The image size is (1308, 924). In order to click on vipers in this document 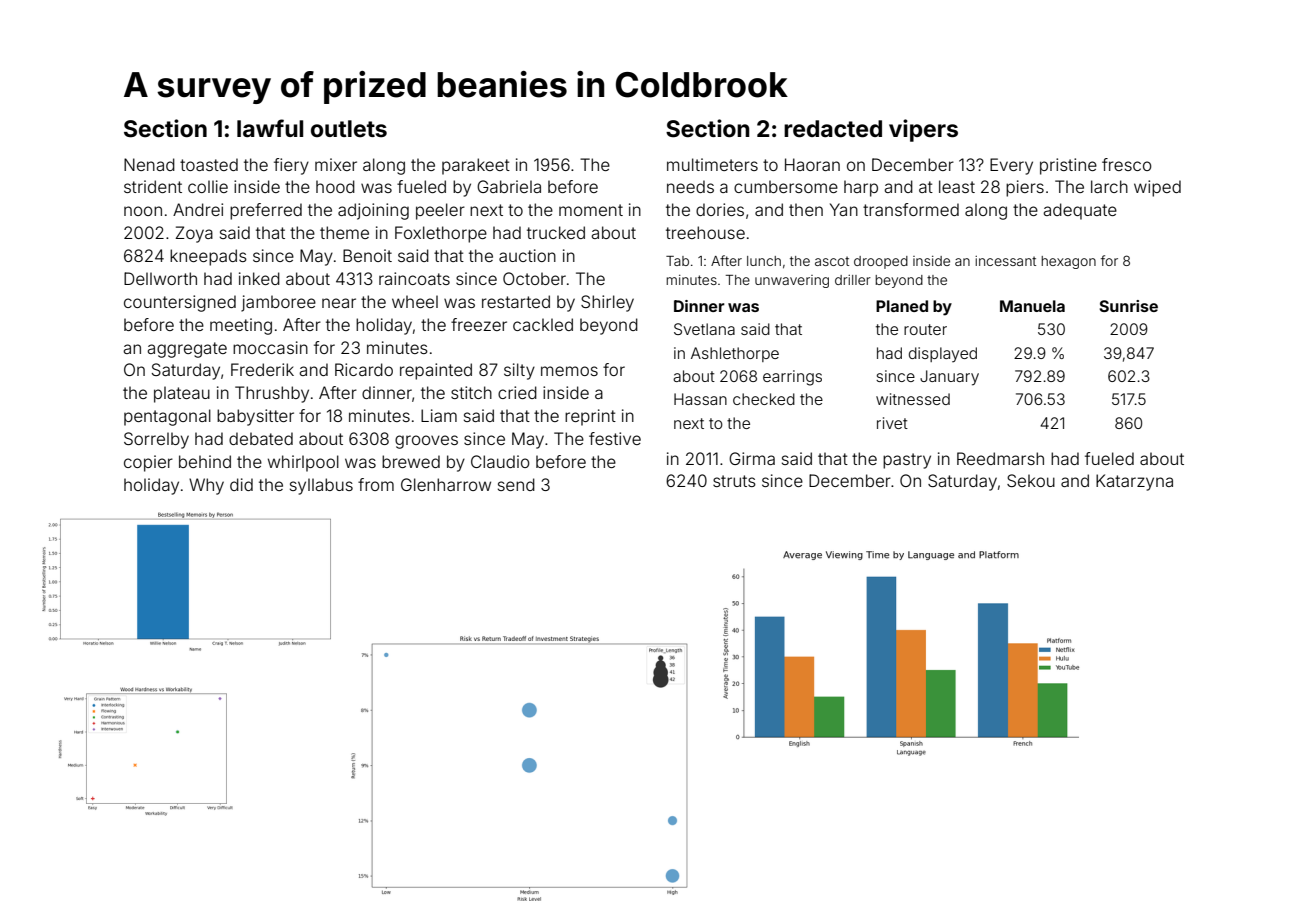, I will do `click(923, 130)`.
